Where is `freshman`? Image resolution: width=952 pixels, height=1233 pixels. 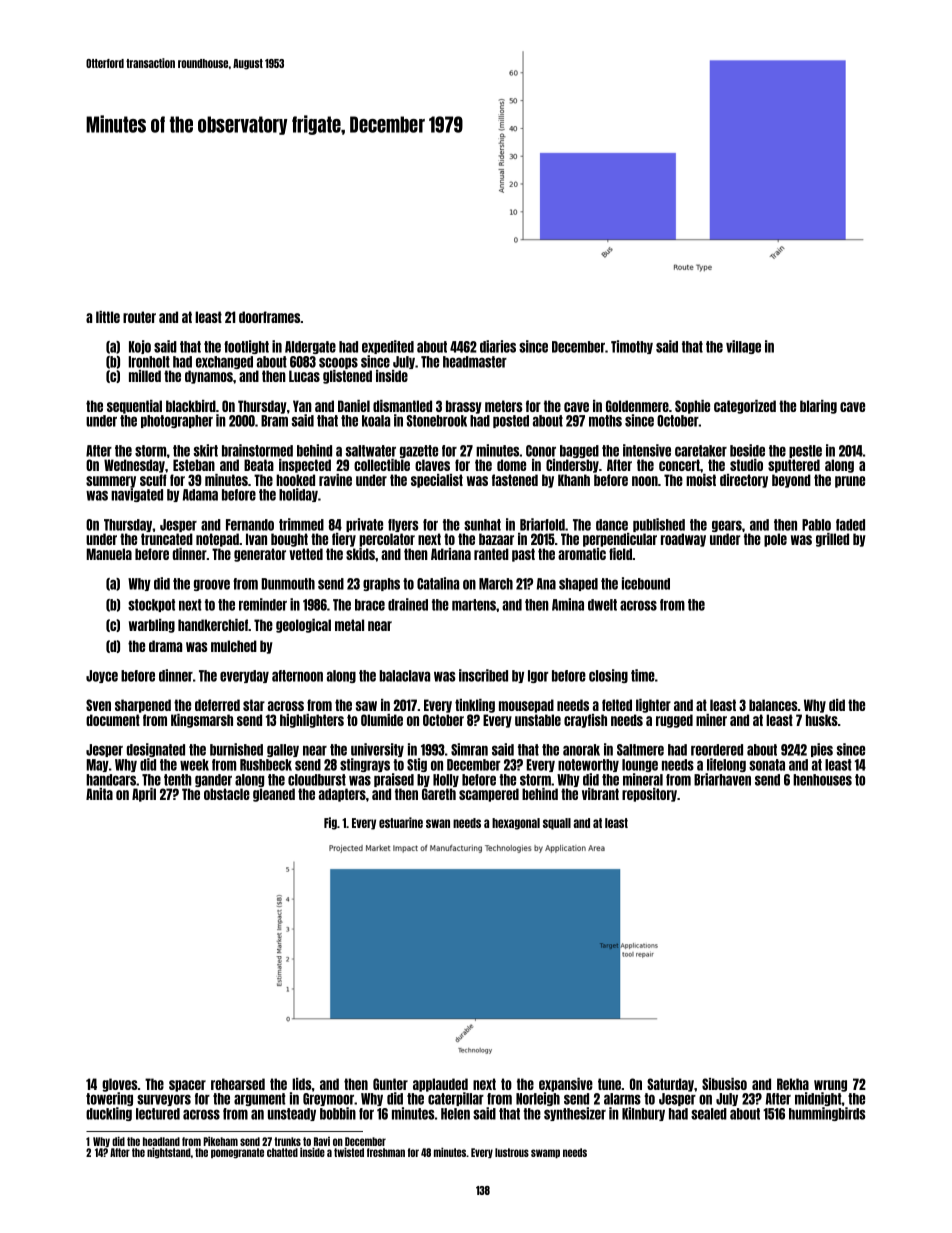
freshman is located at coordinates (386, 1152).
